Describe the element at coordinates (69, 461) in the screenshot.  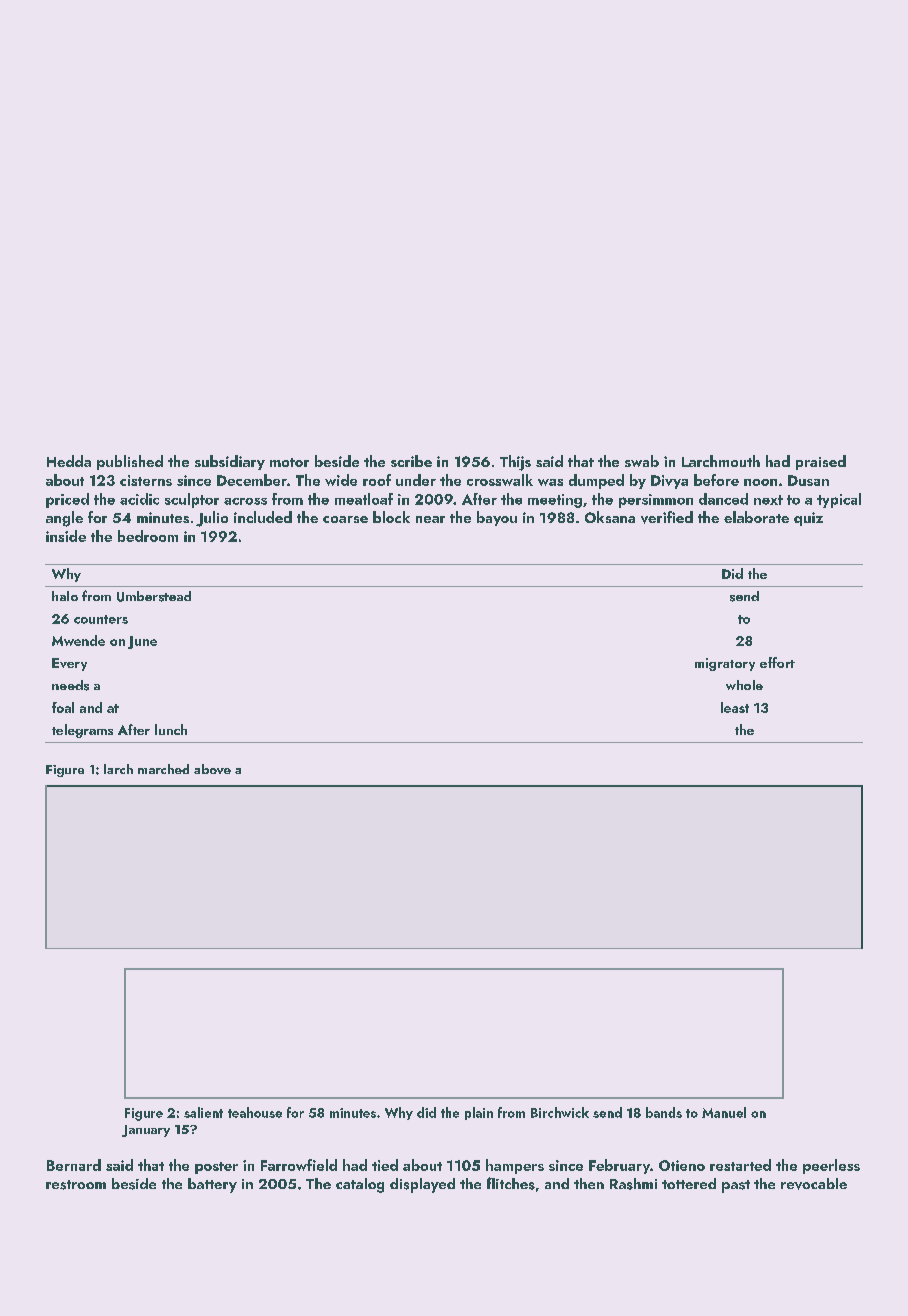
I see `Hedda` at that location.
